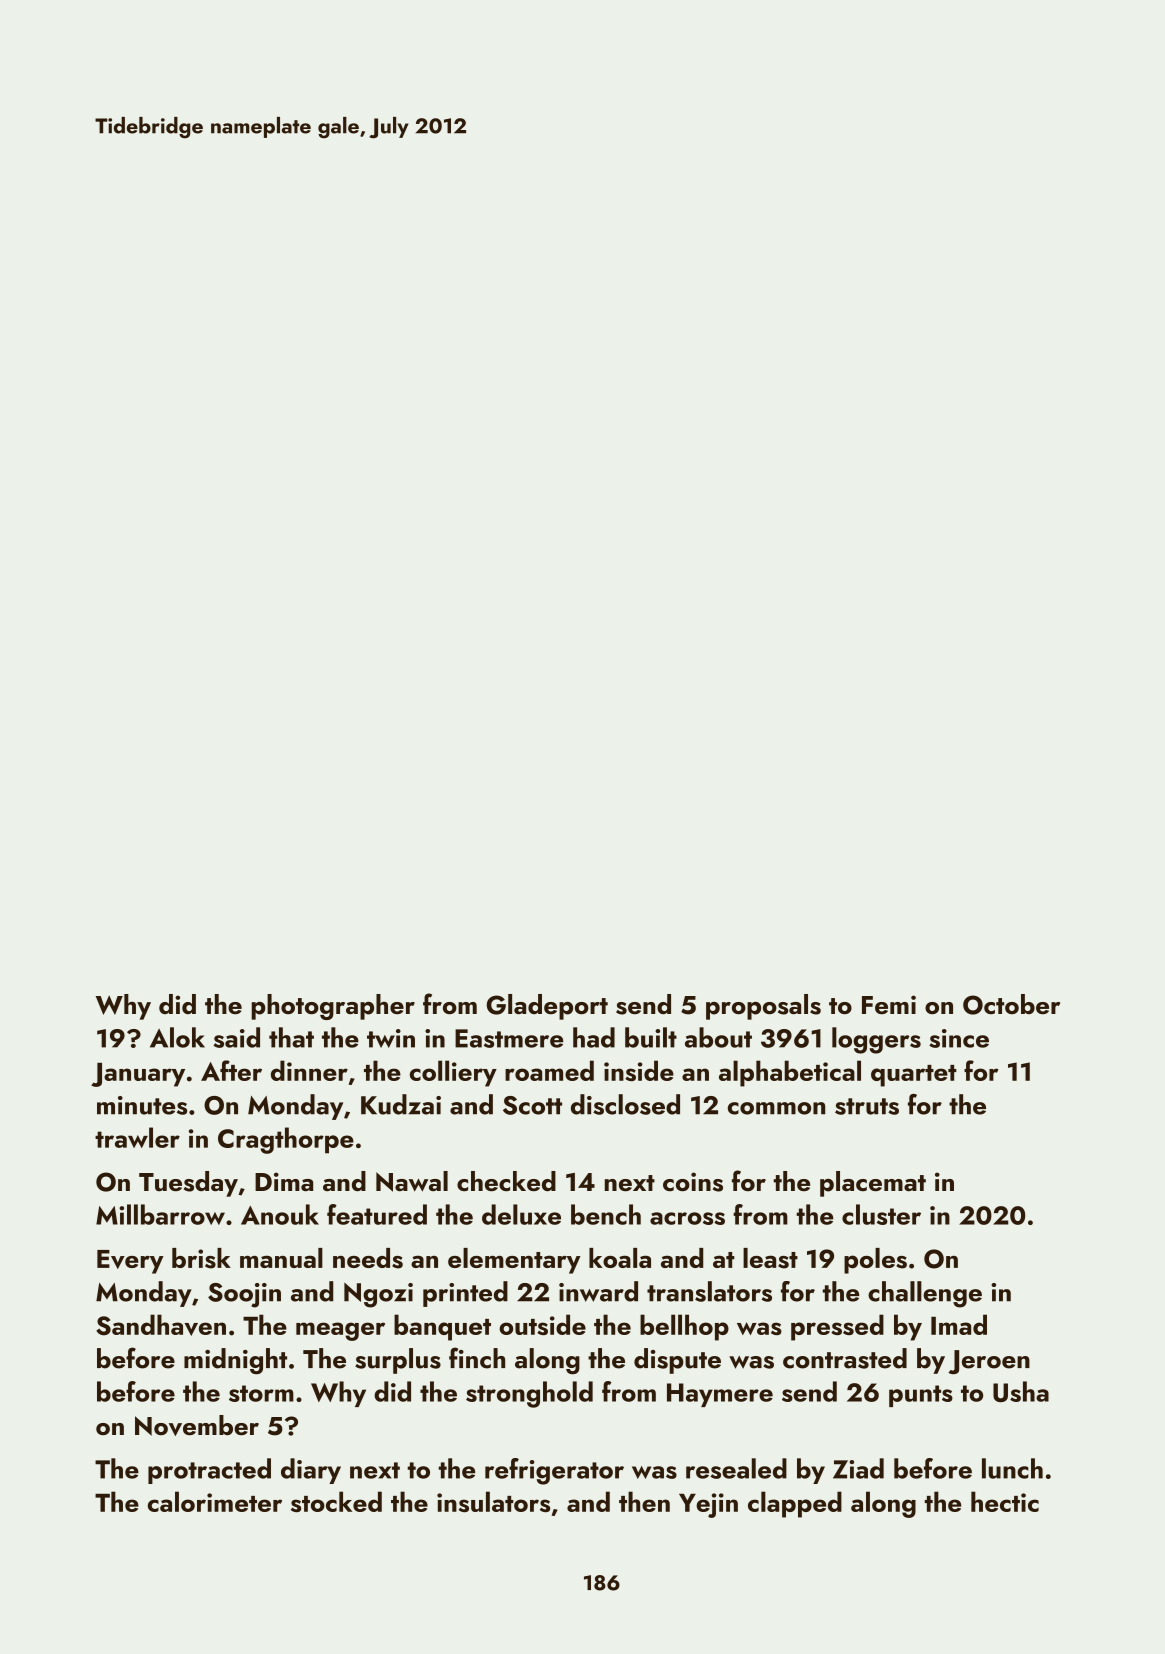 The image size is (1165, 1654). I want to click on Cragthorpe, so click(286, 1140).
